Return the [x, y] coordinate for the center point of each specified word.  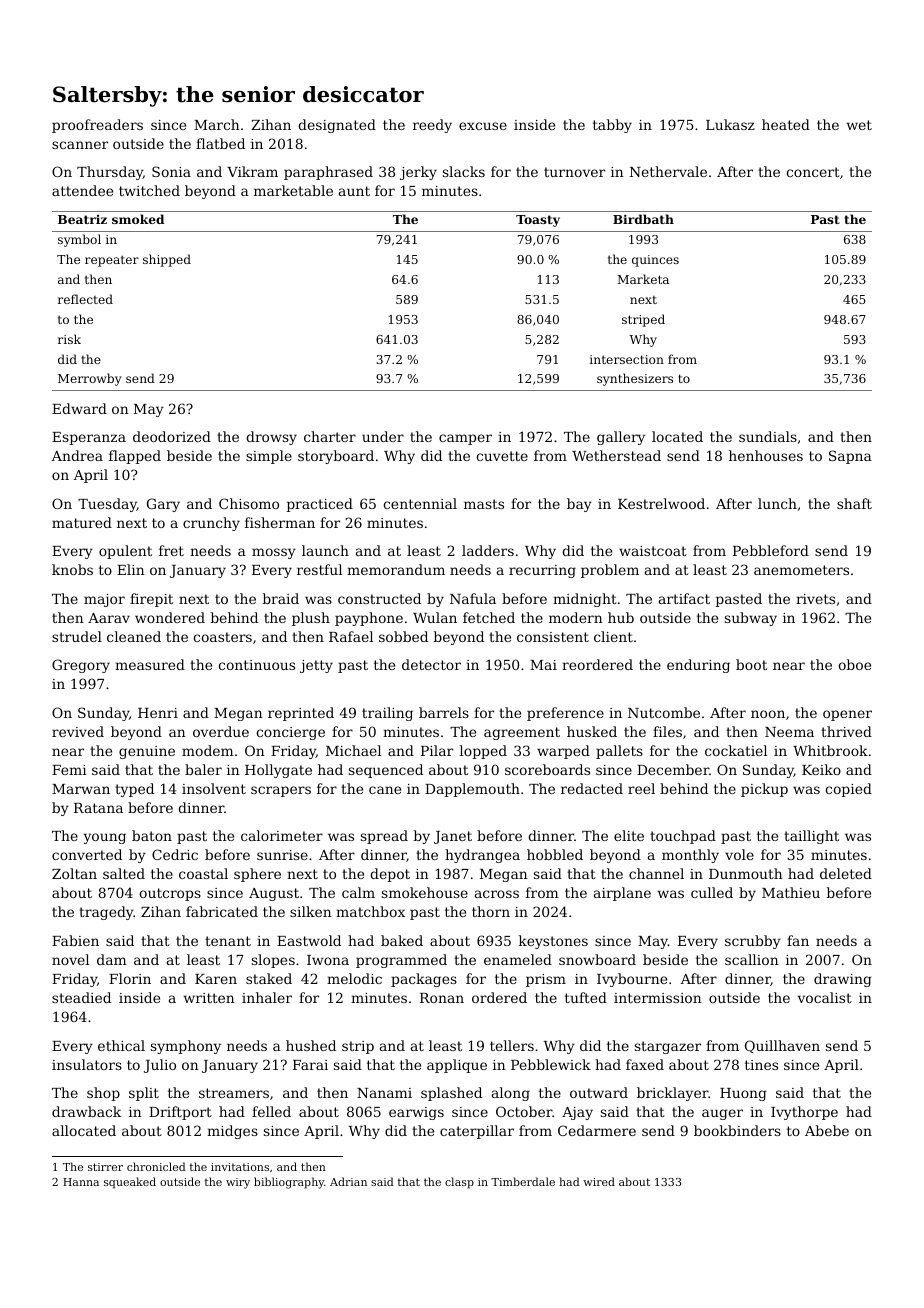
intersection [627, 359]
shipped [167, 260]
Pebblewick [551, 1064]
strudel [77, 636]
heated [786, 124]
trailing [387, 714]
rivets [815, 599]
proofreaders [97, 126]
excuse [483, 126]
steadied [81, 997]
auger [722, 1114]
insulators [87, 1064]
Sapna [850, 457]
